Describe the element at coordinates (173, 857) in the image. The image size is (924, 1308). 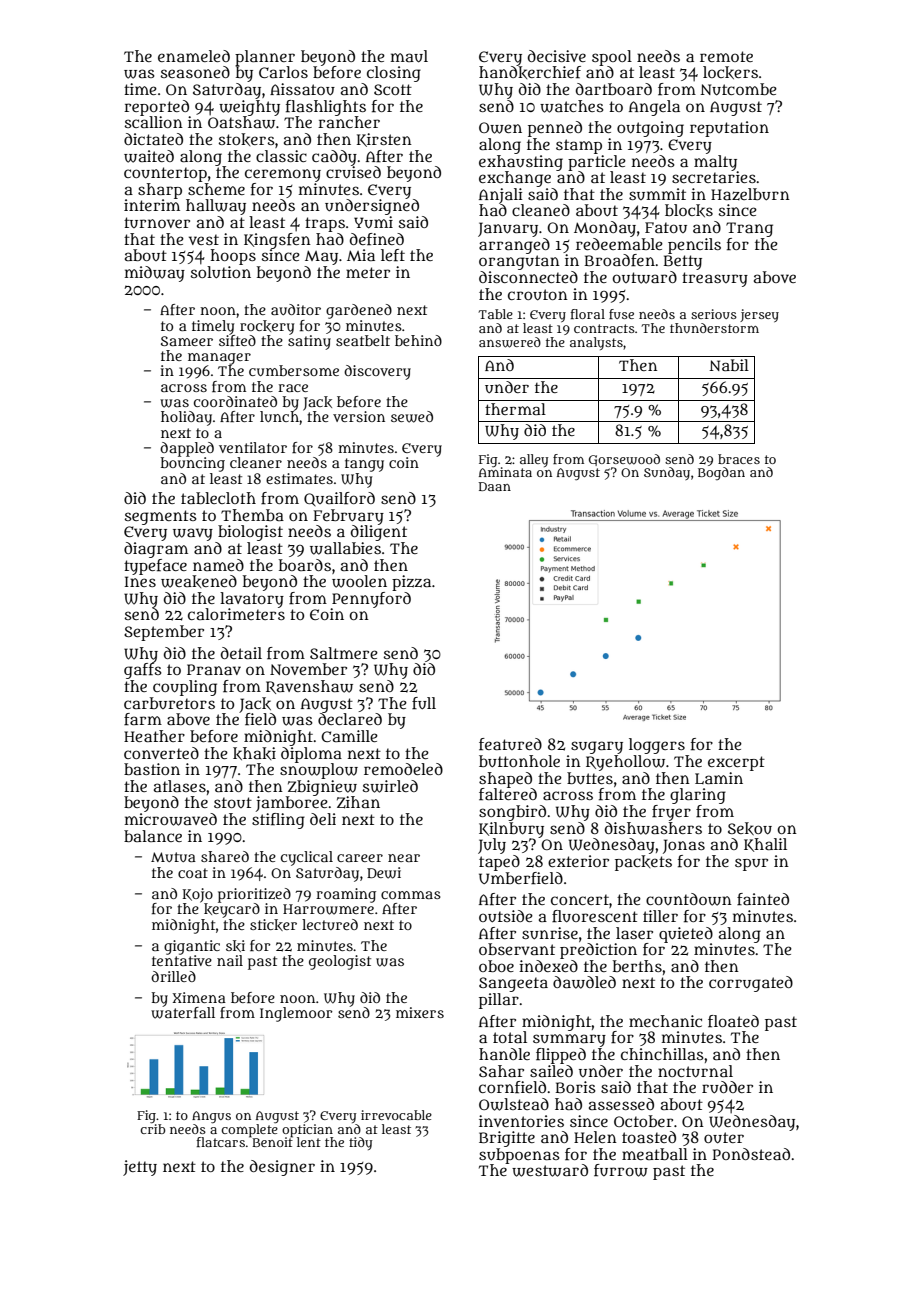
I see `Mutua` at that location.
